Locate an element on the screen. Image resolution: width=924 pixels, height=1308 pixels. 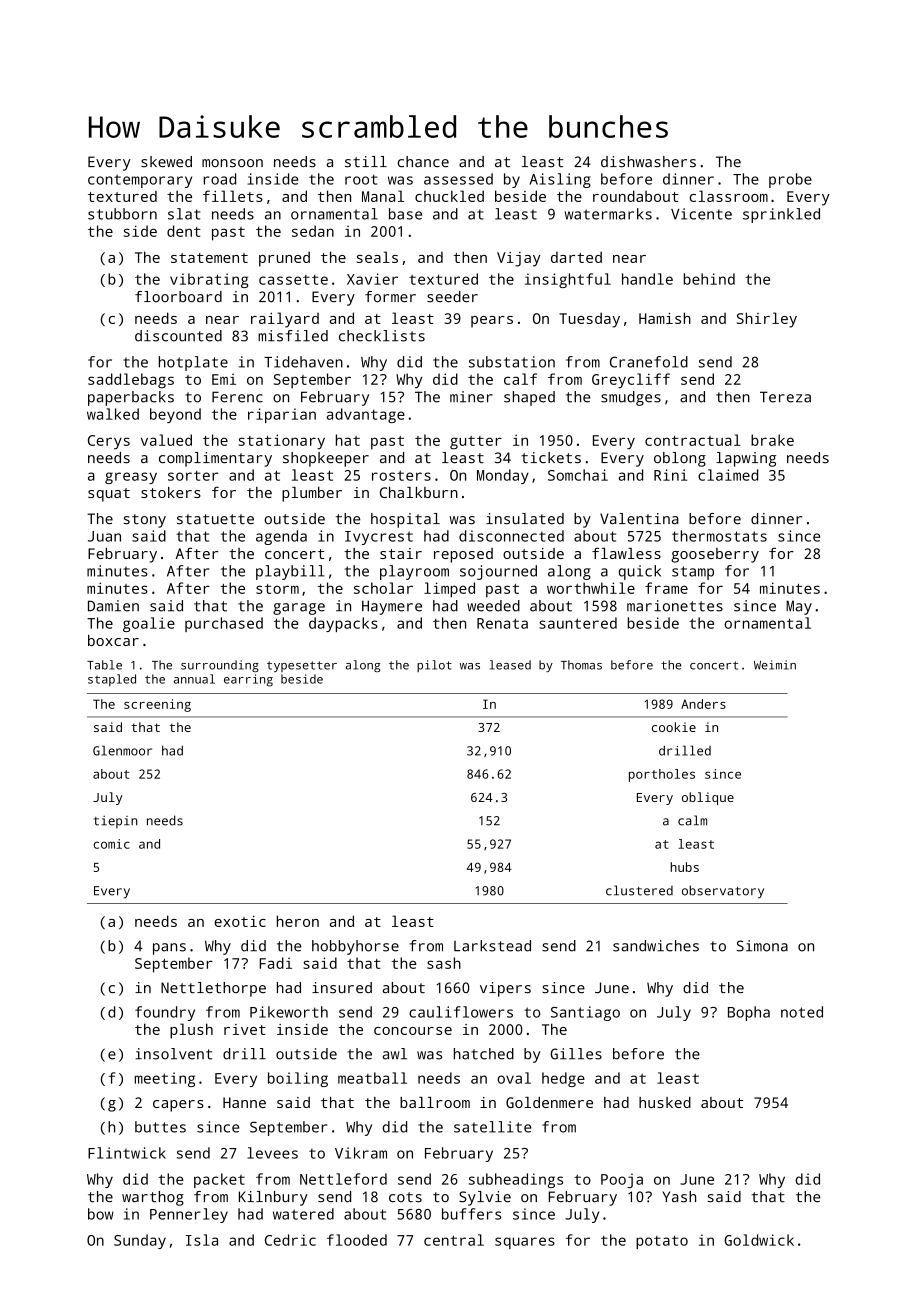
Vijay is located at coordinates (519, 259).
